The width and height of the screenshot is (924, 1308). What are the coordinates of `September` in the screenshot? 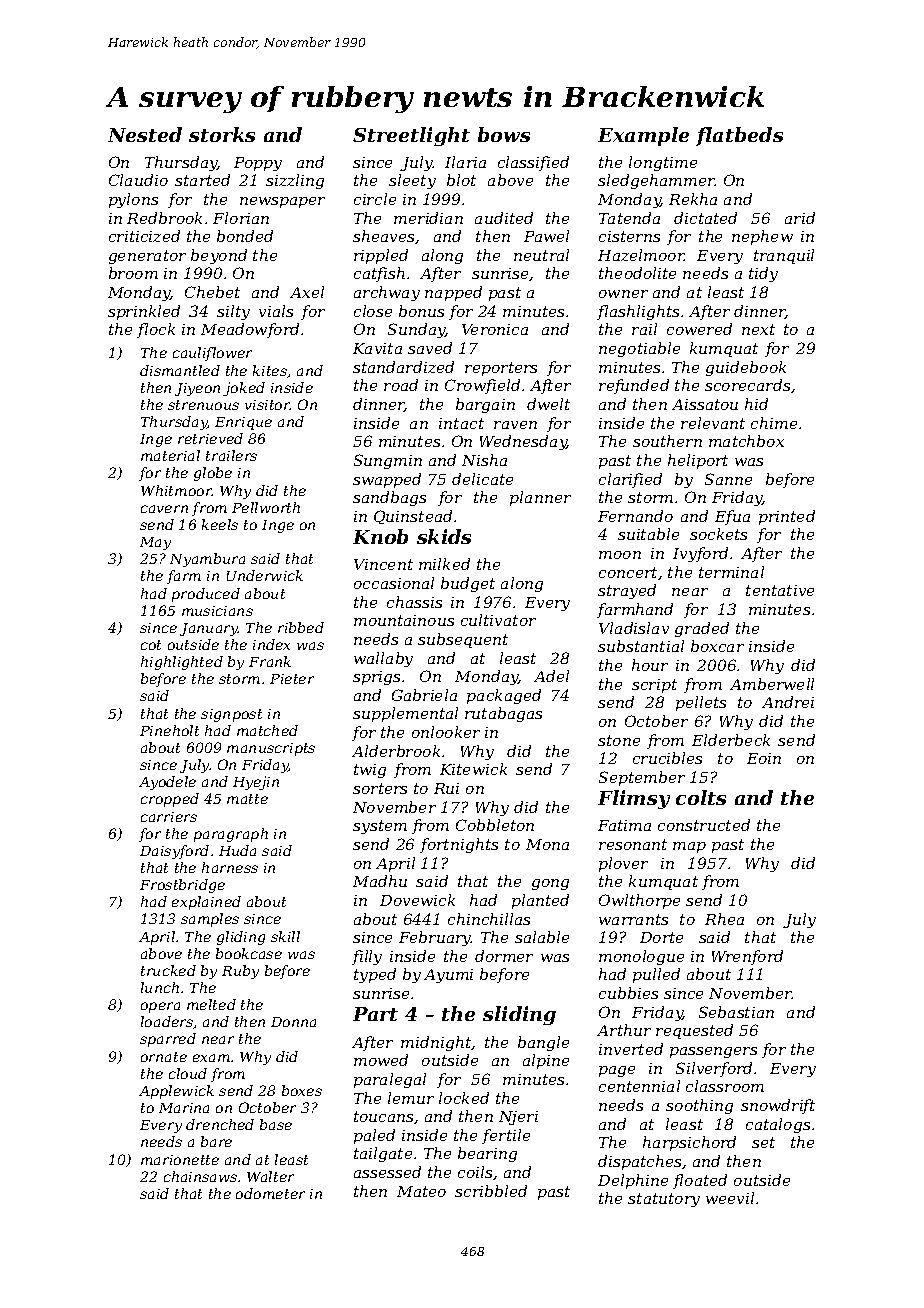 It's located at (642, 778).
